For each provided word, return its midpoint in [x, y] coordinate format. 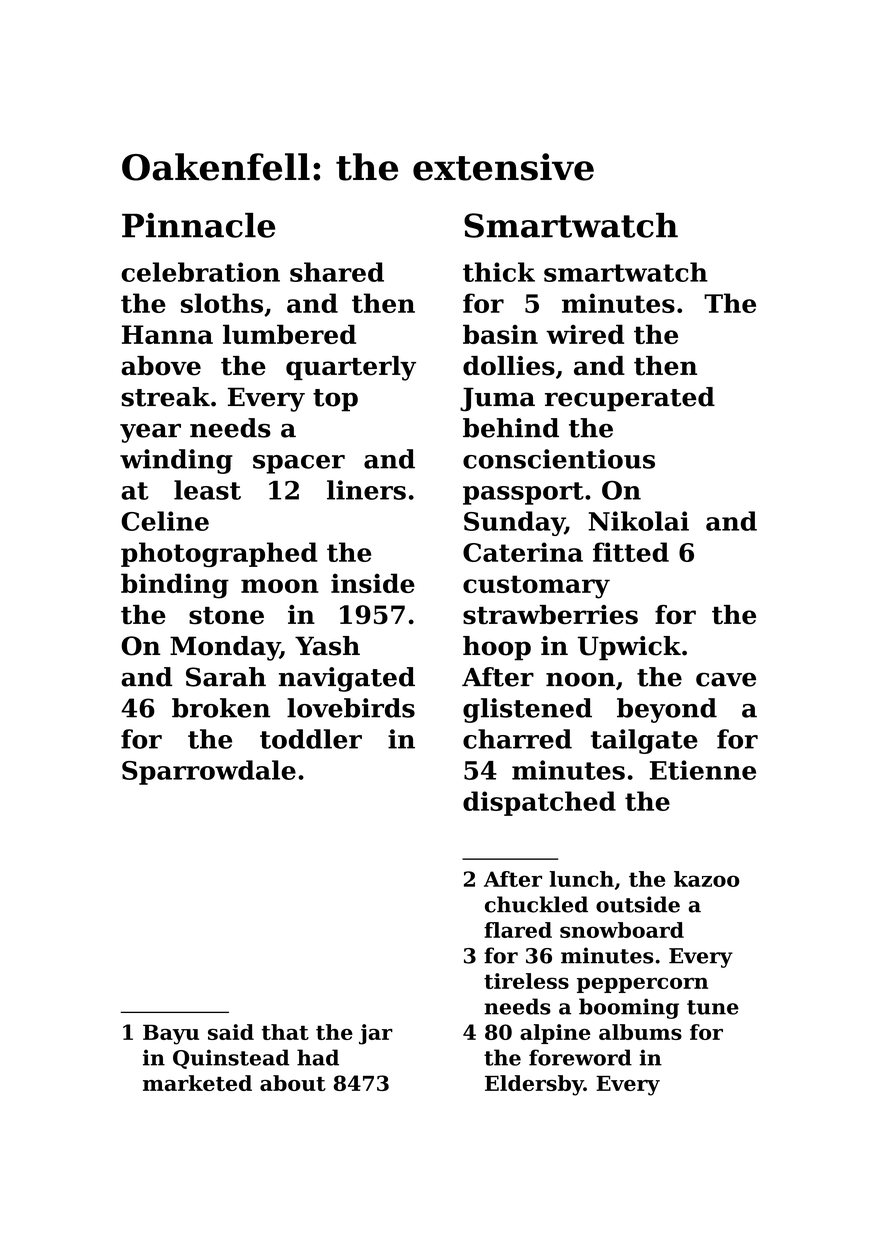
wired [585, 334]
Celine [165, 521]
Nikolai [638, 521]
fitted [631, 552]
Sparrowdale [209, 772]
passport [523, 493]
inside [373, 583]
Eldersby [534, 1085]
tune [713, 1007]
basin [500, 334]
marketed [197, 1083]
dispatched [539, 803]
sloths [222, 303]
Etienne [703, 770]
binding [175, 586]
